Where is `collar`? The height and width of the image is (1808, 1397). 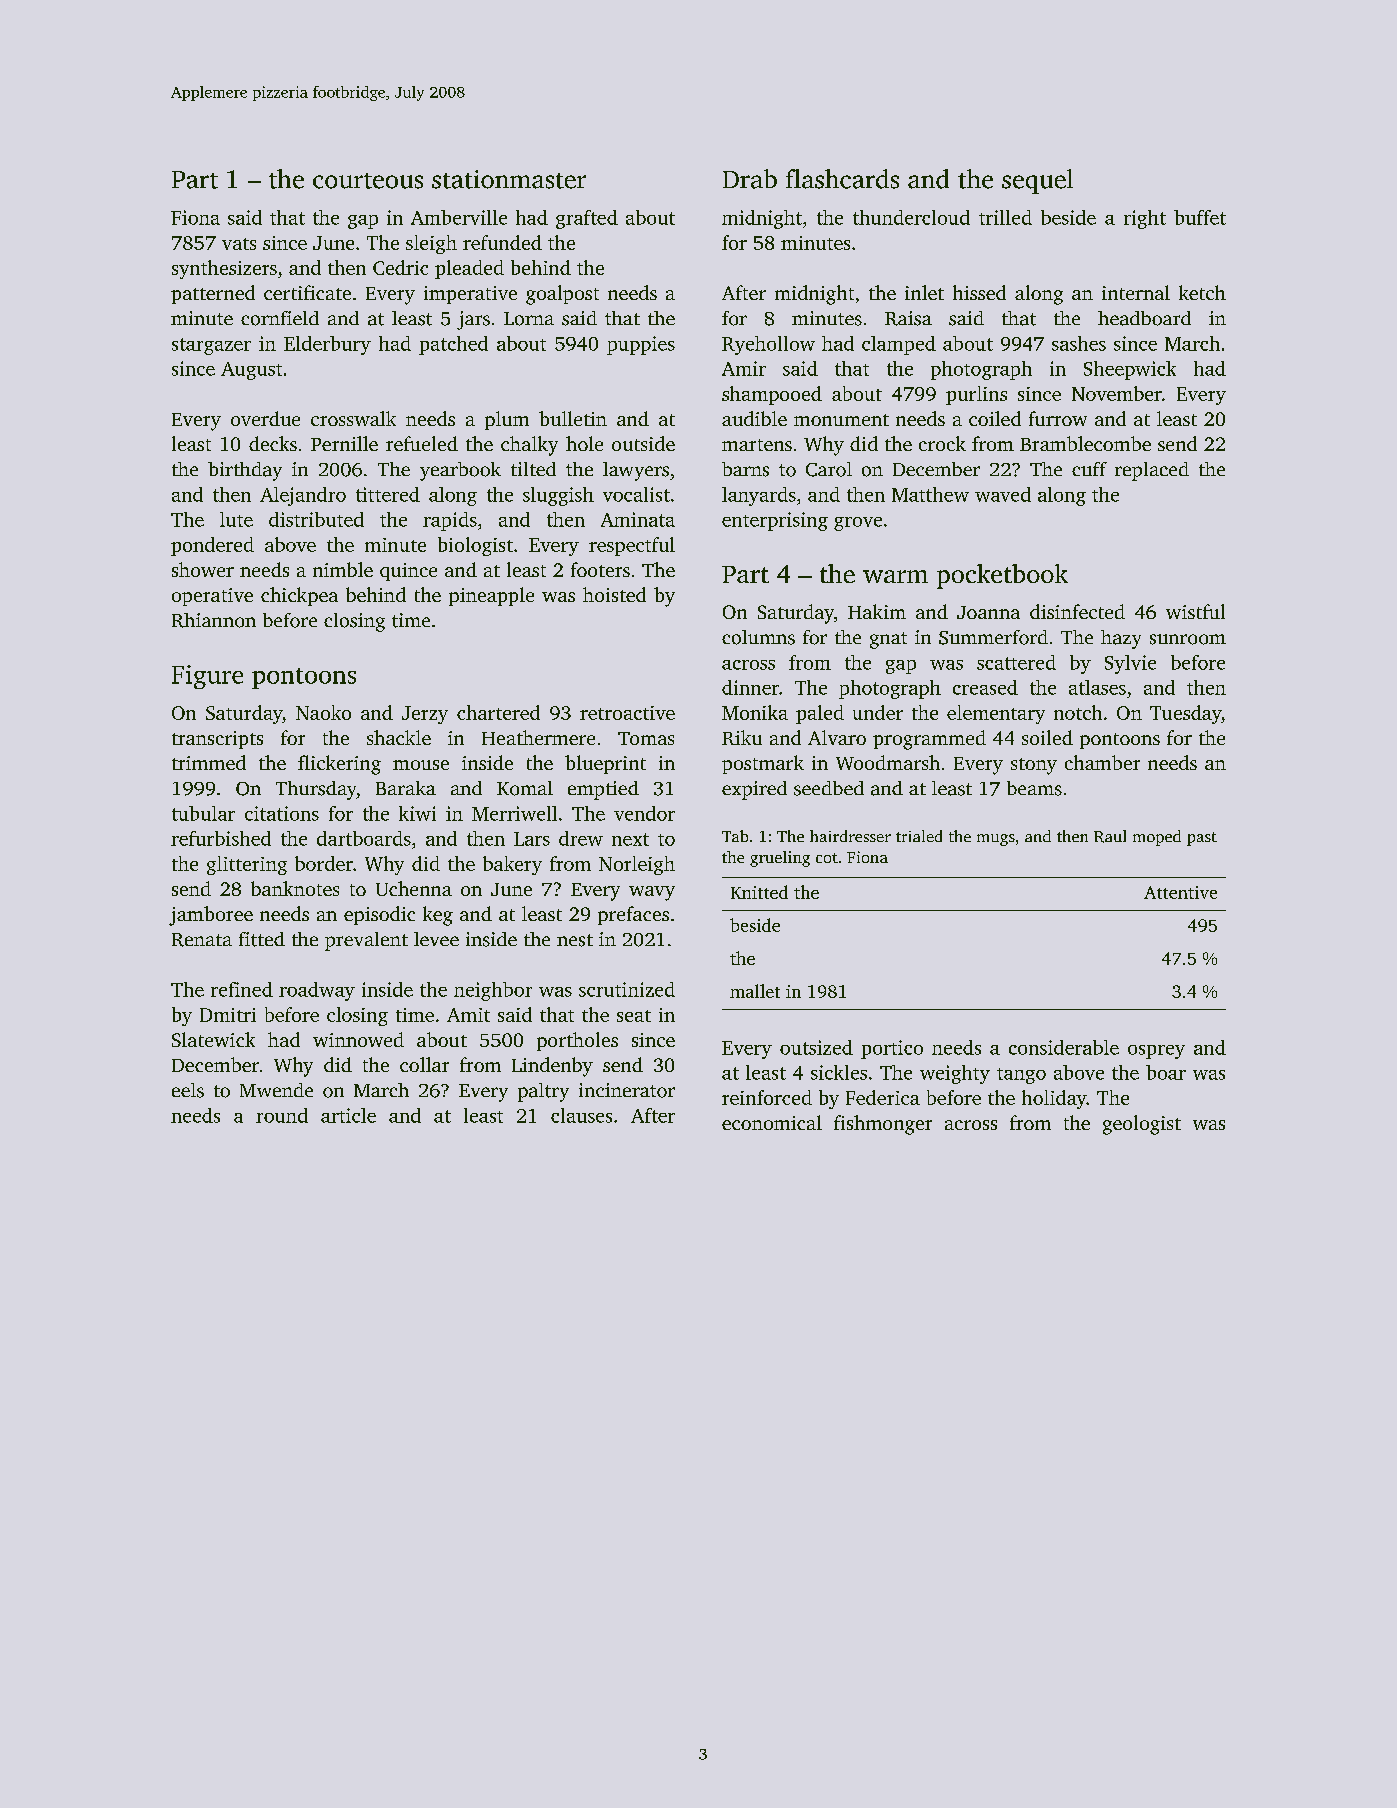
collar is located at coordinates (424, 1064).
